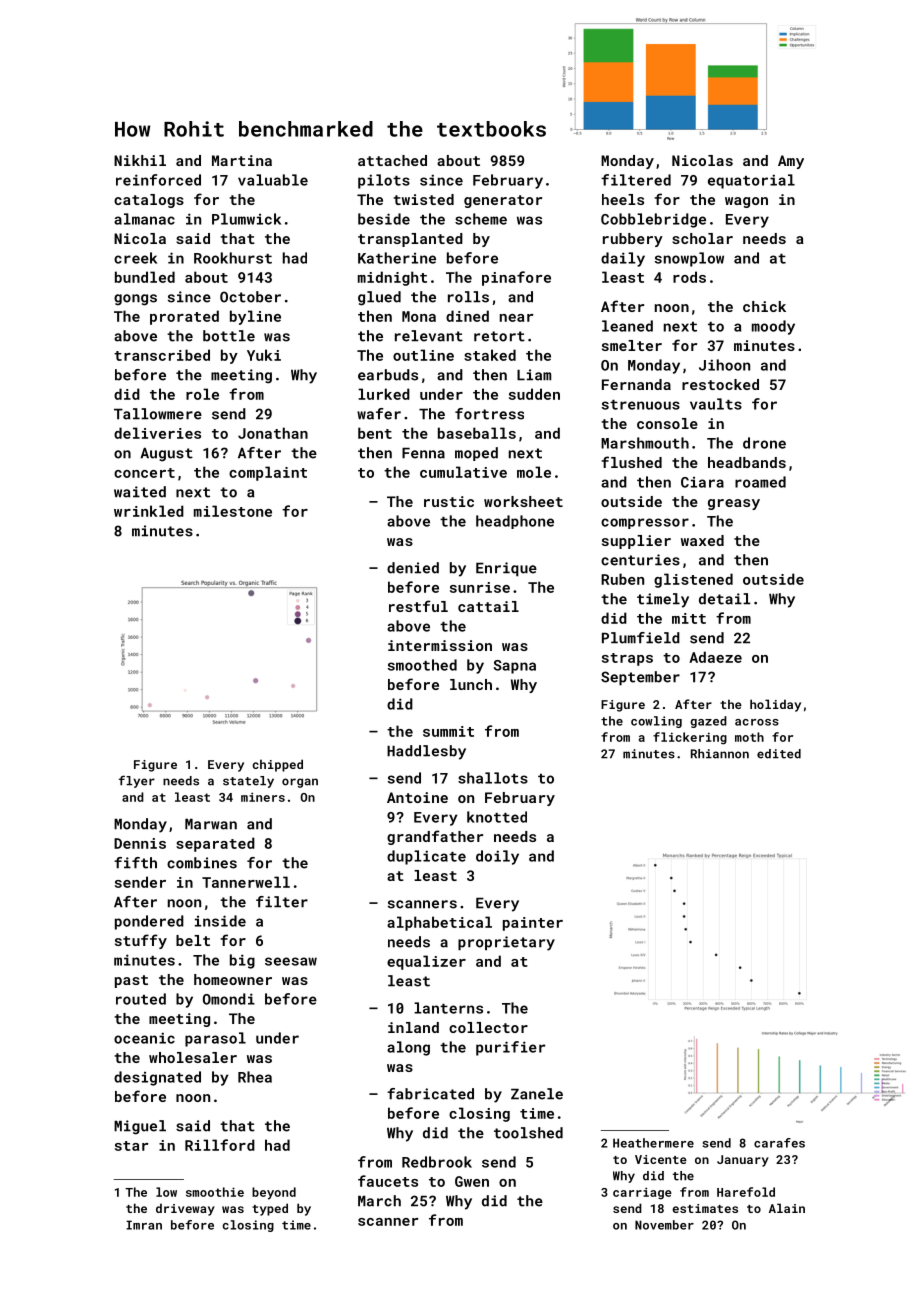  What do you see at coordinates (273, 180) in the screenshot?
I see `valuable` at bounding box center [273, 180].
